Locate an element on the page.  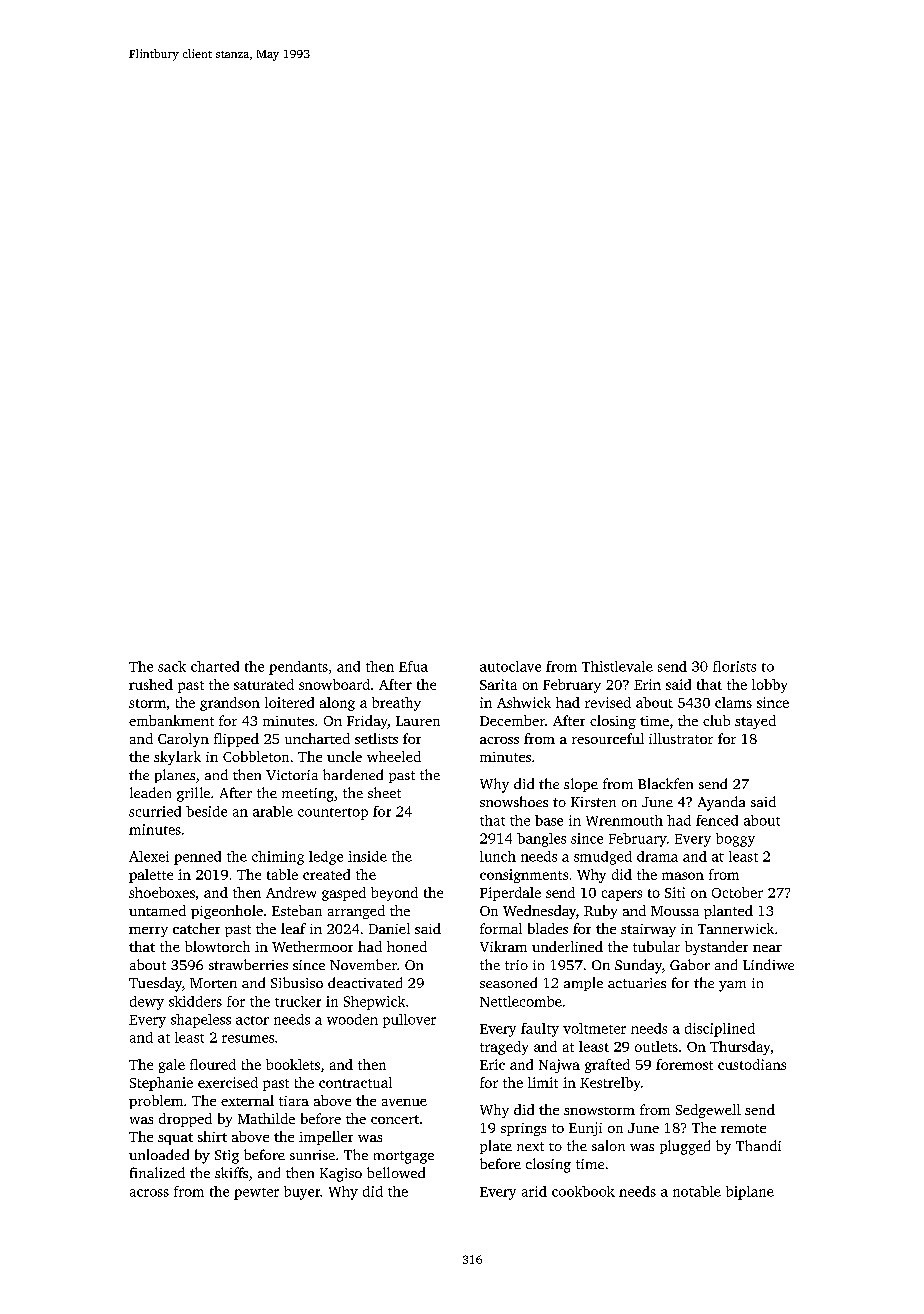
chiming is located at coordinates (278, 858).
